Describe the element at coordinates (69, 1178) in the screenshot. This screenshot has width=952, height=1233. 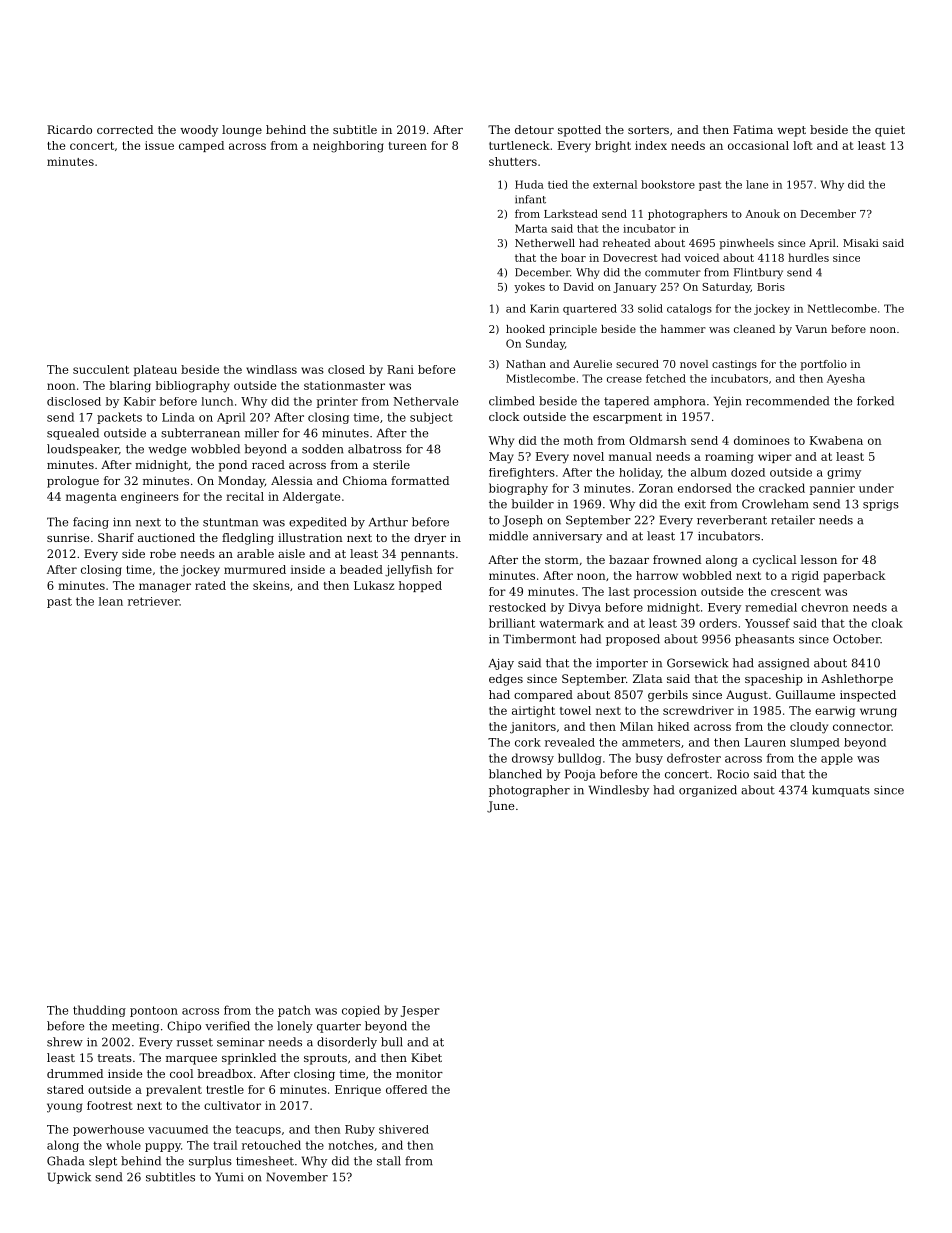
I see `Upwick` at that location.
